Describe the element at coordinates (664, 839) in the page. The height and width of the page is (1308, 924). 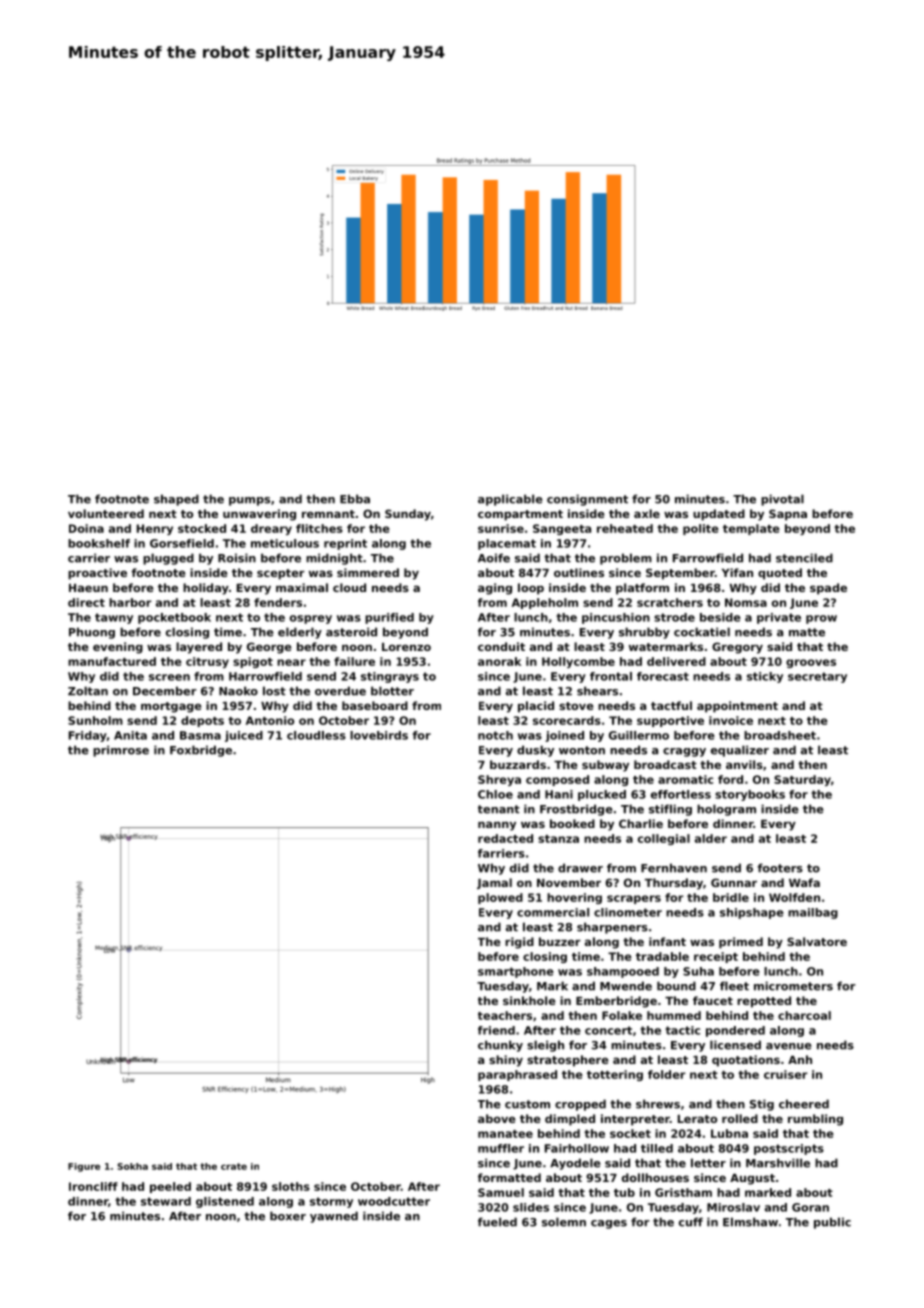
I see `collegial` at that location.
